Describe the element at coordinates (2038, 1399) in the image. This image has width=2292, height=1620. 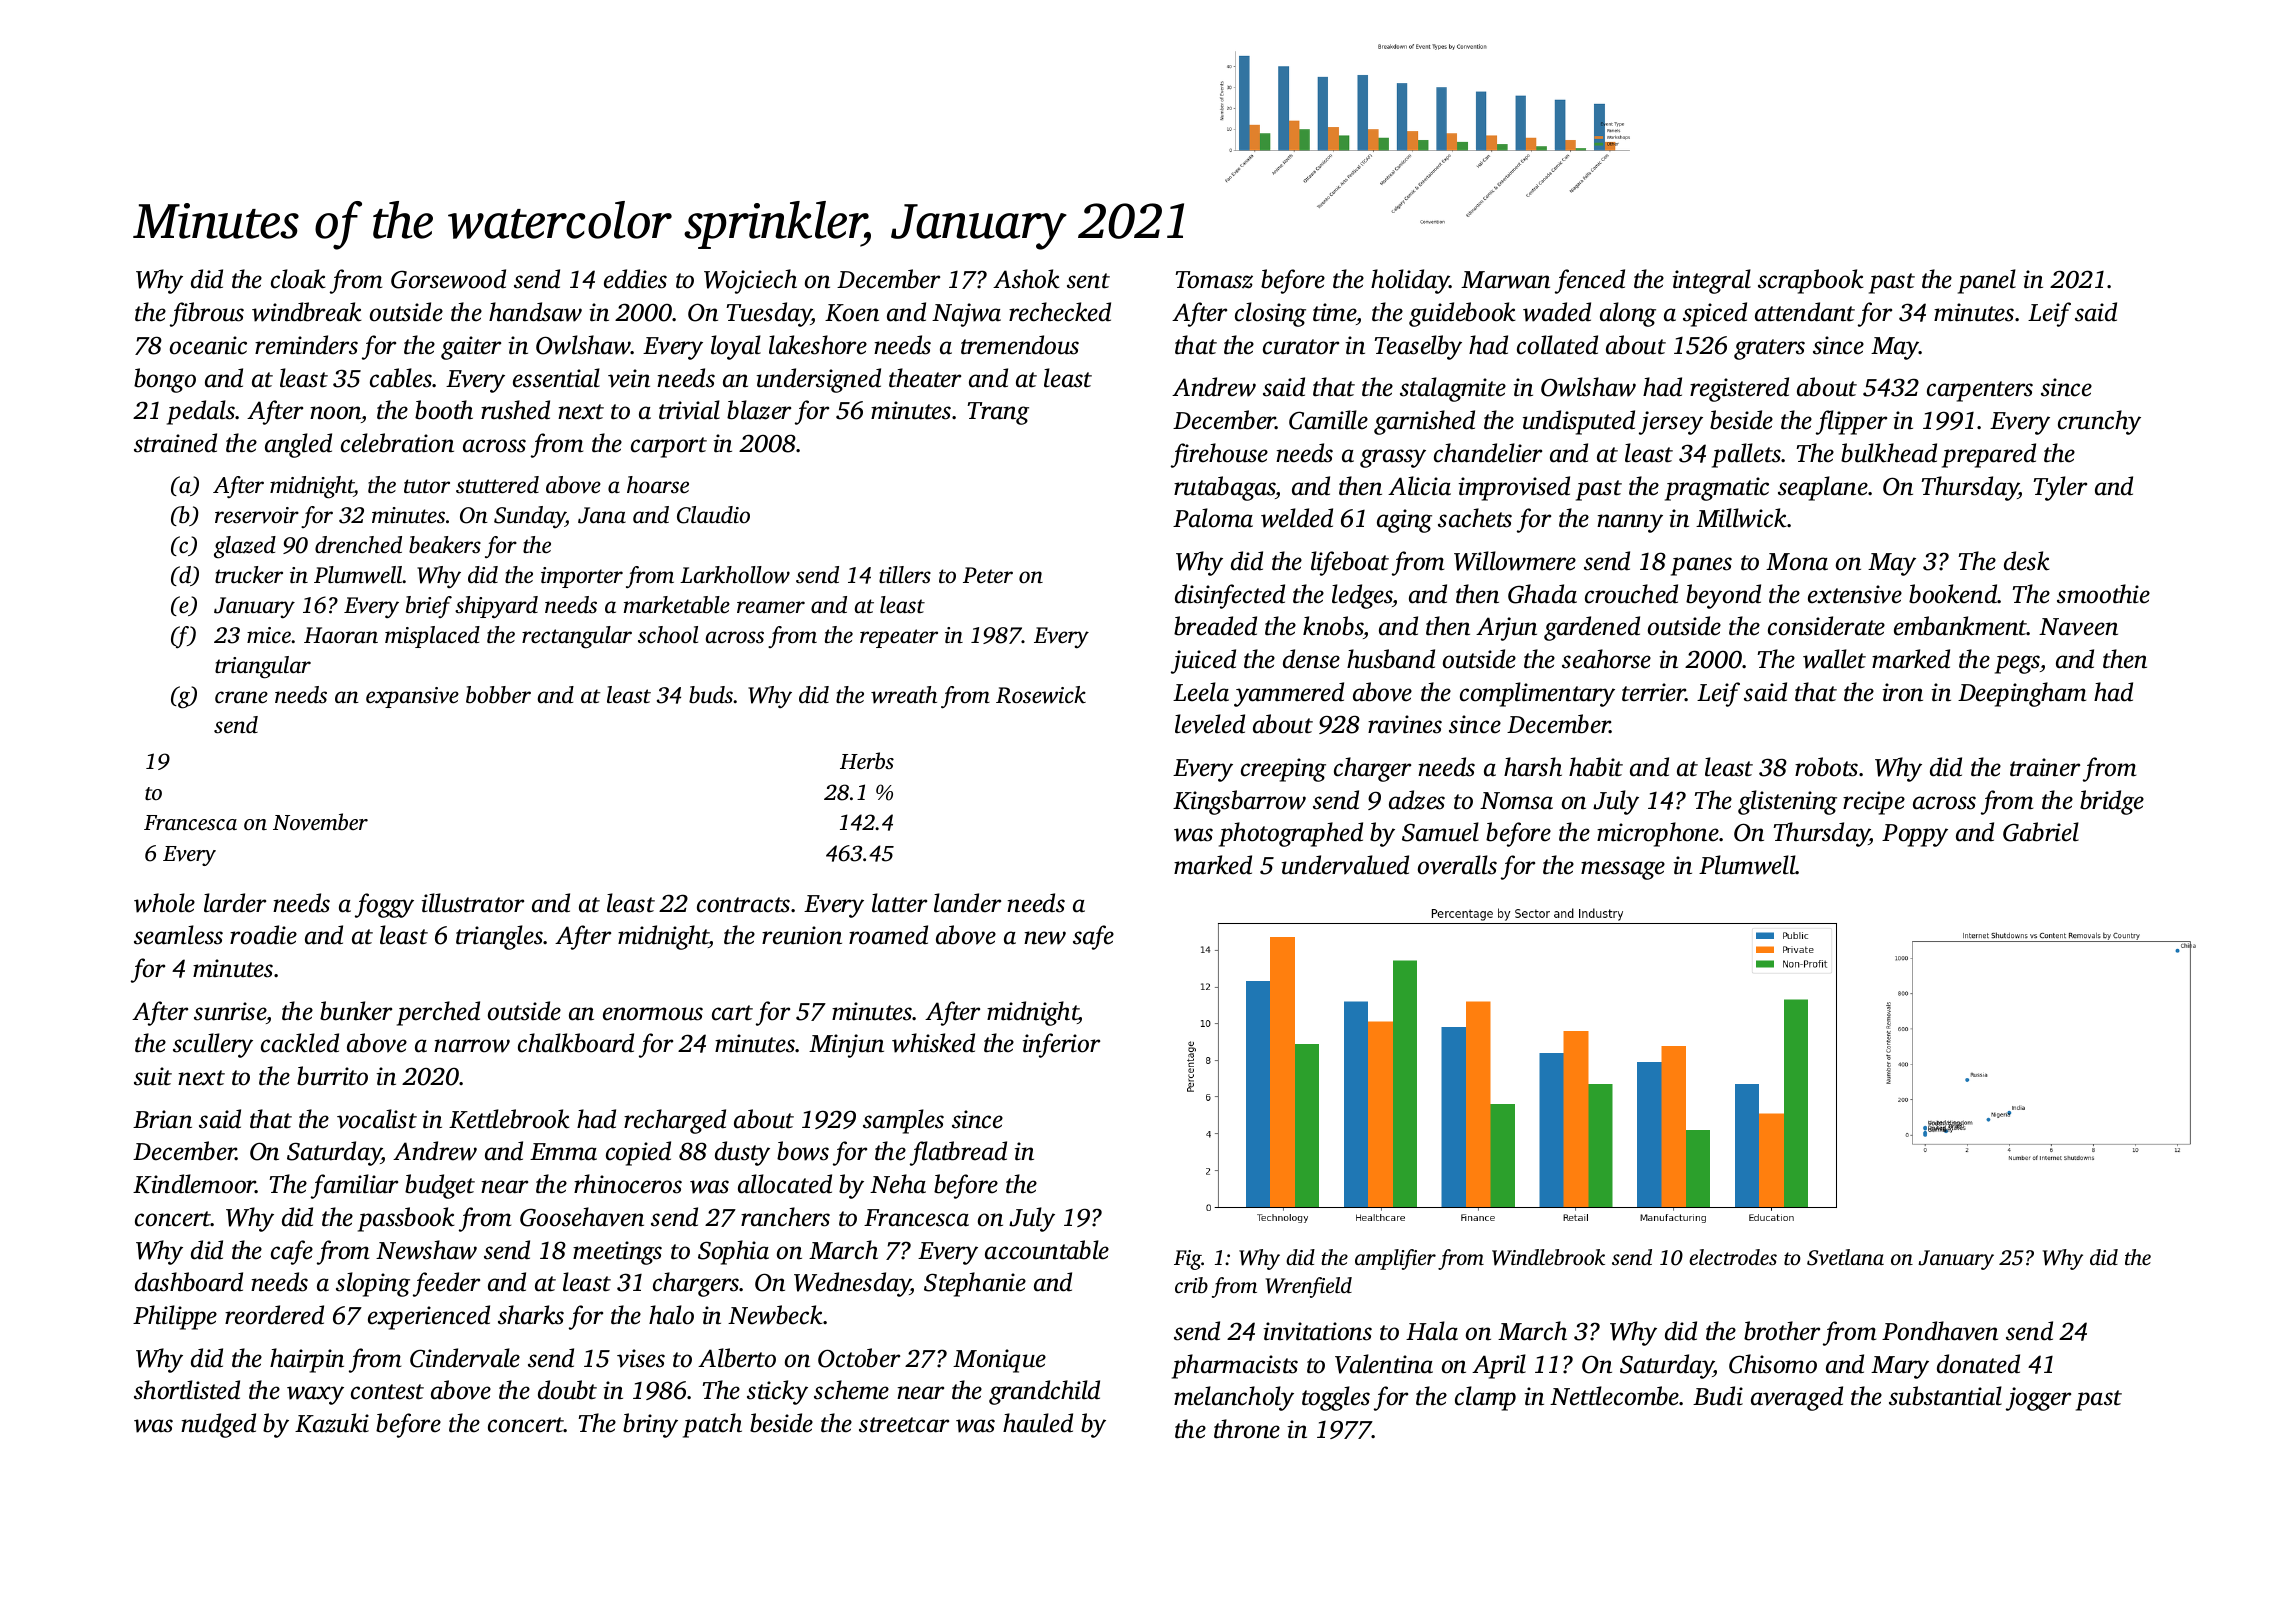
I see `jogger` at that location.
